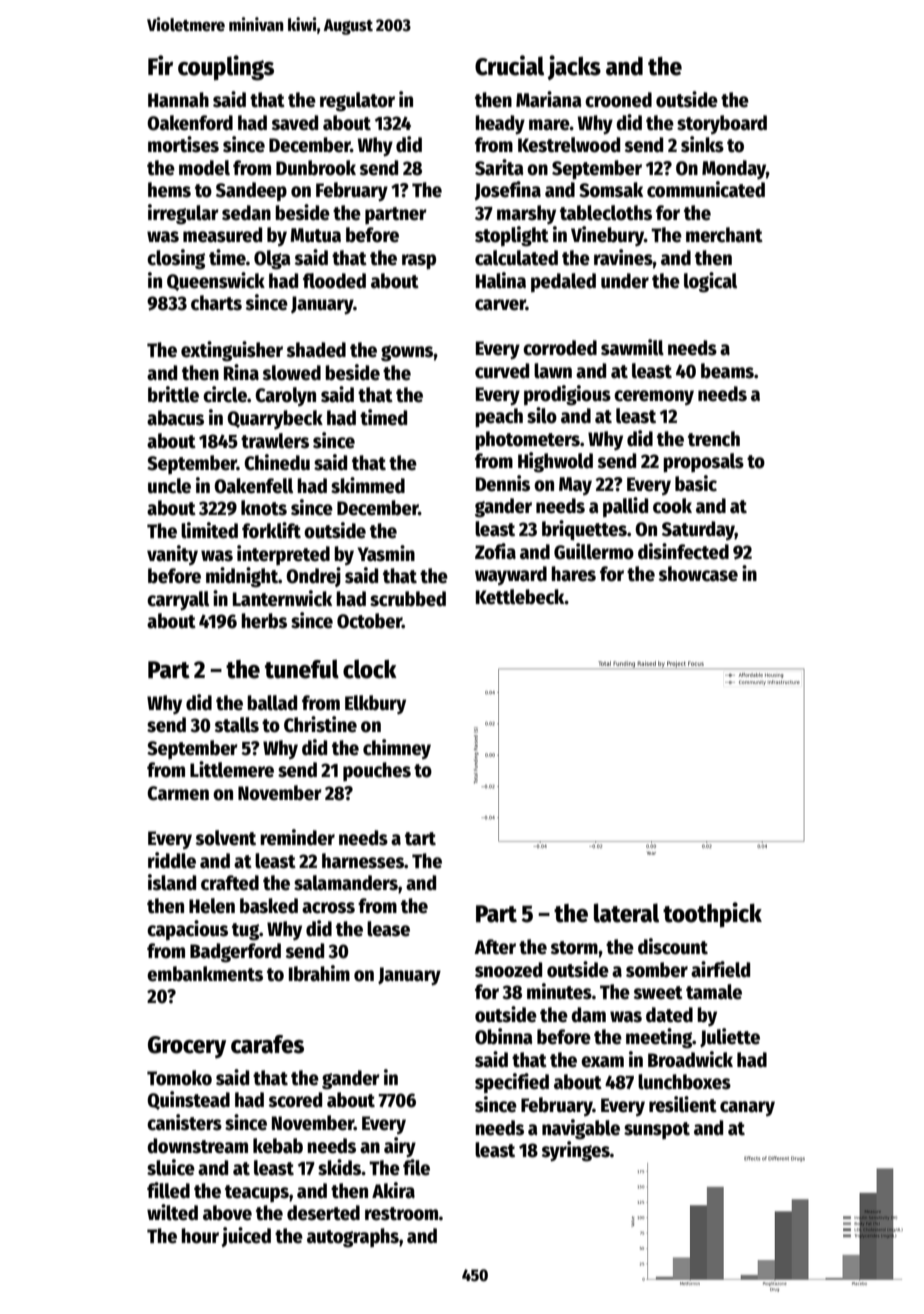  I want to click on uncle, so click(169, 486).
